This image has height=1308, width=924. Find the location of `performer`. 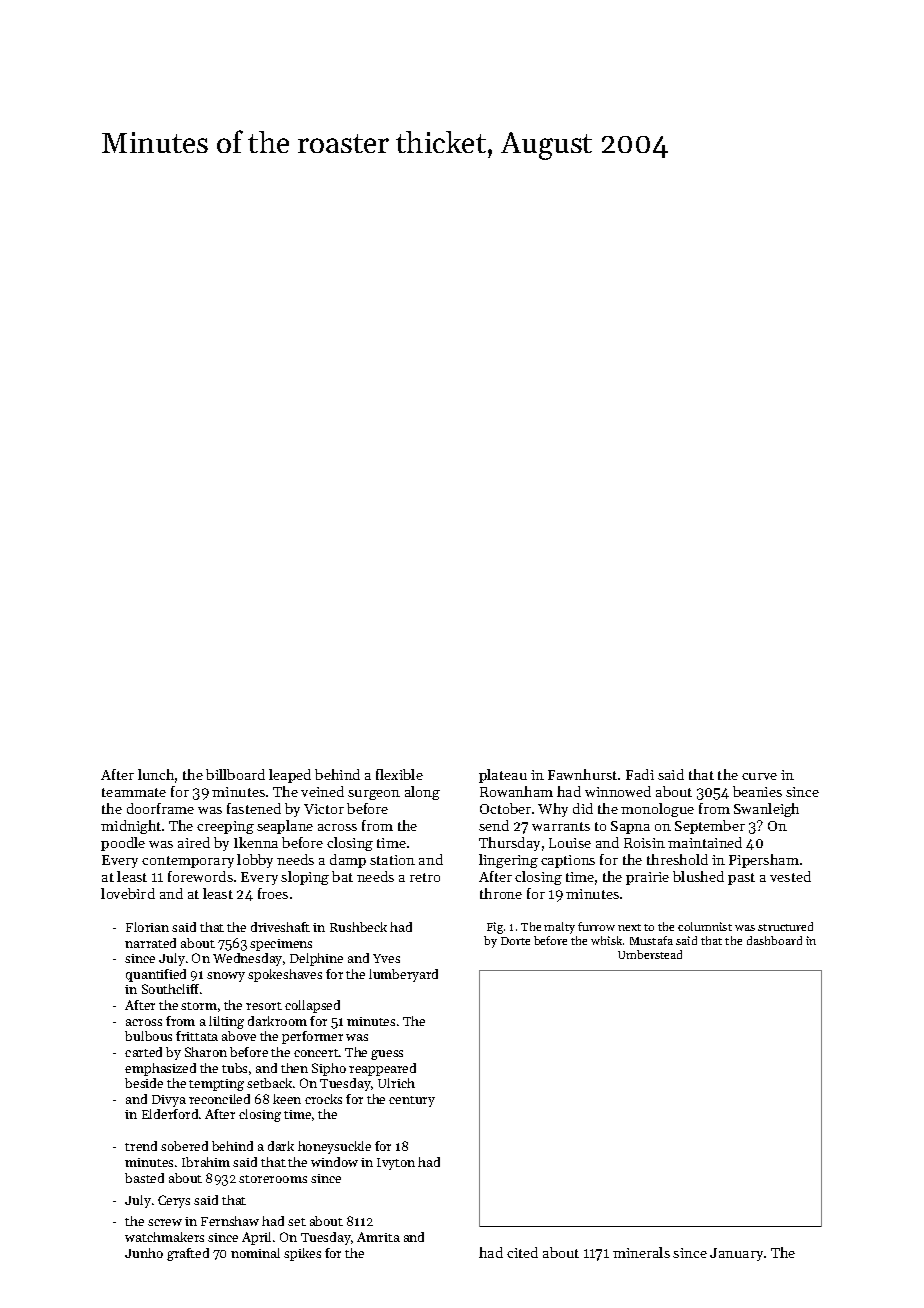

performer is located at coordinates (312, 1037).
